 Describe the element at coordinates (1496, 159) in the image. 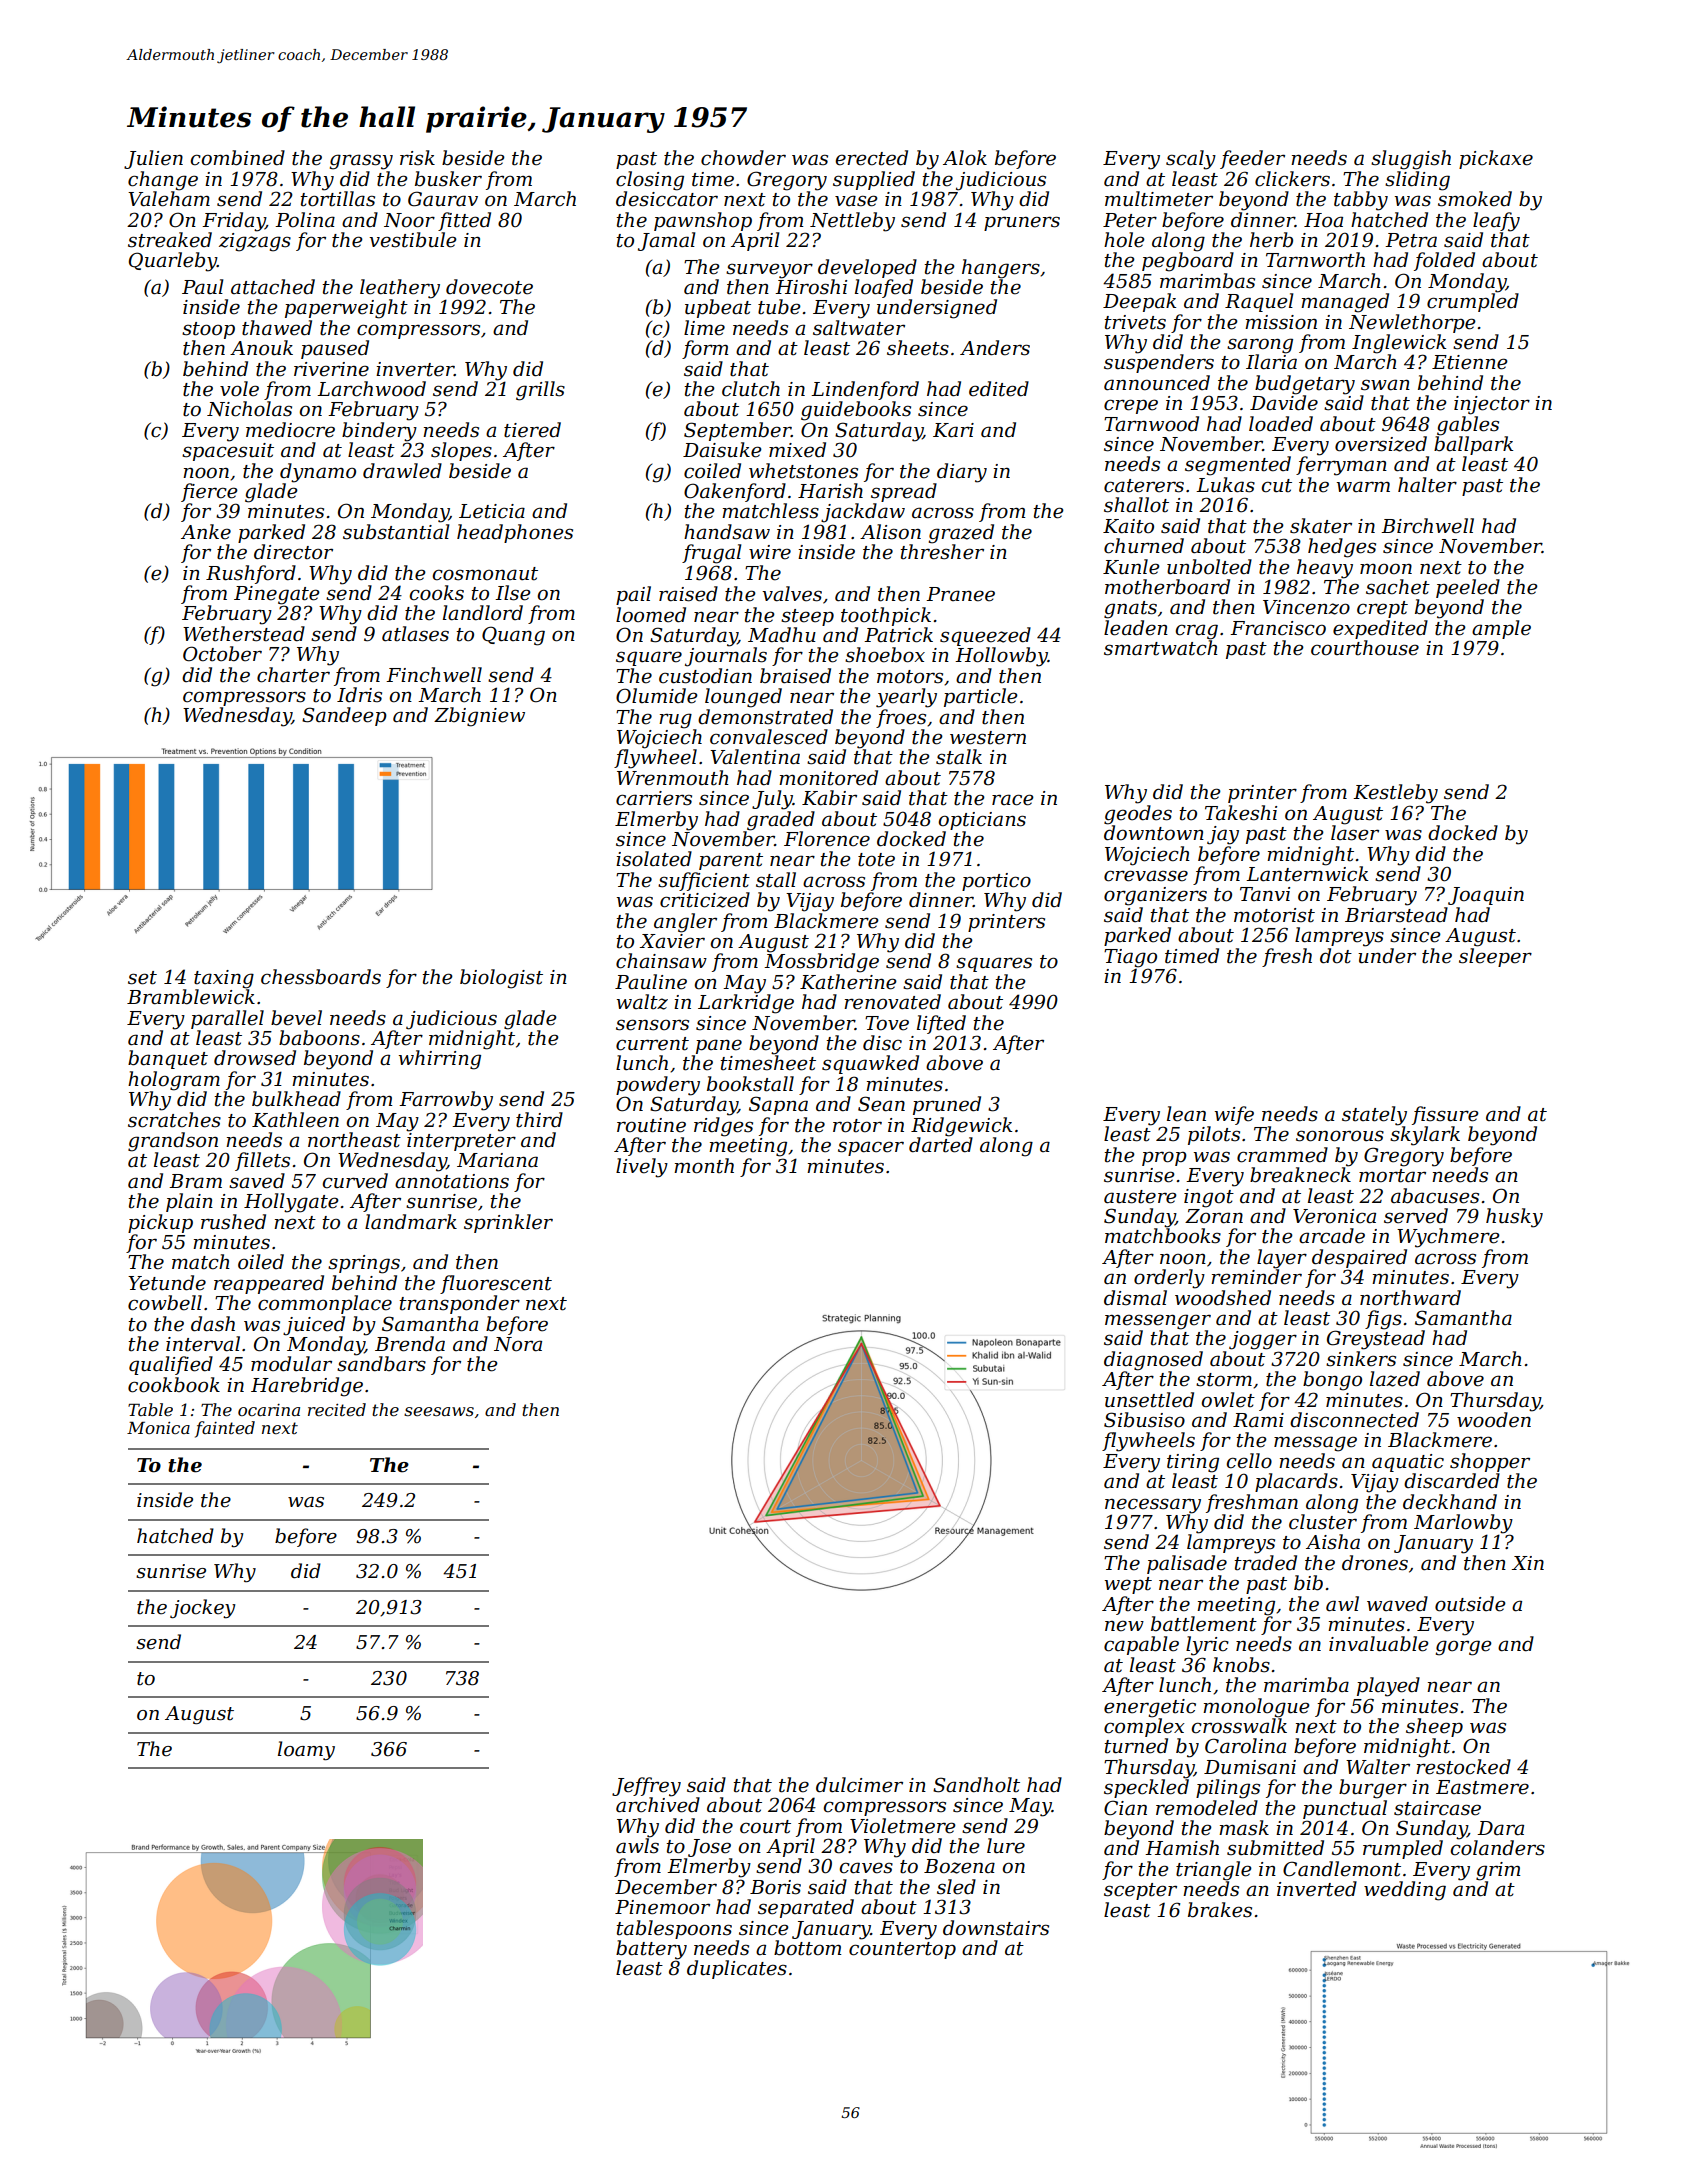

I see `pickaxe` at that location.
